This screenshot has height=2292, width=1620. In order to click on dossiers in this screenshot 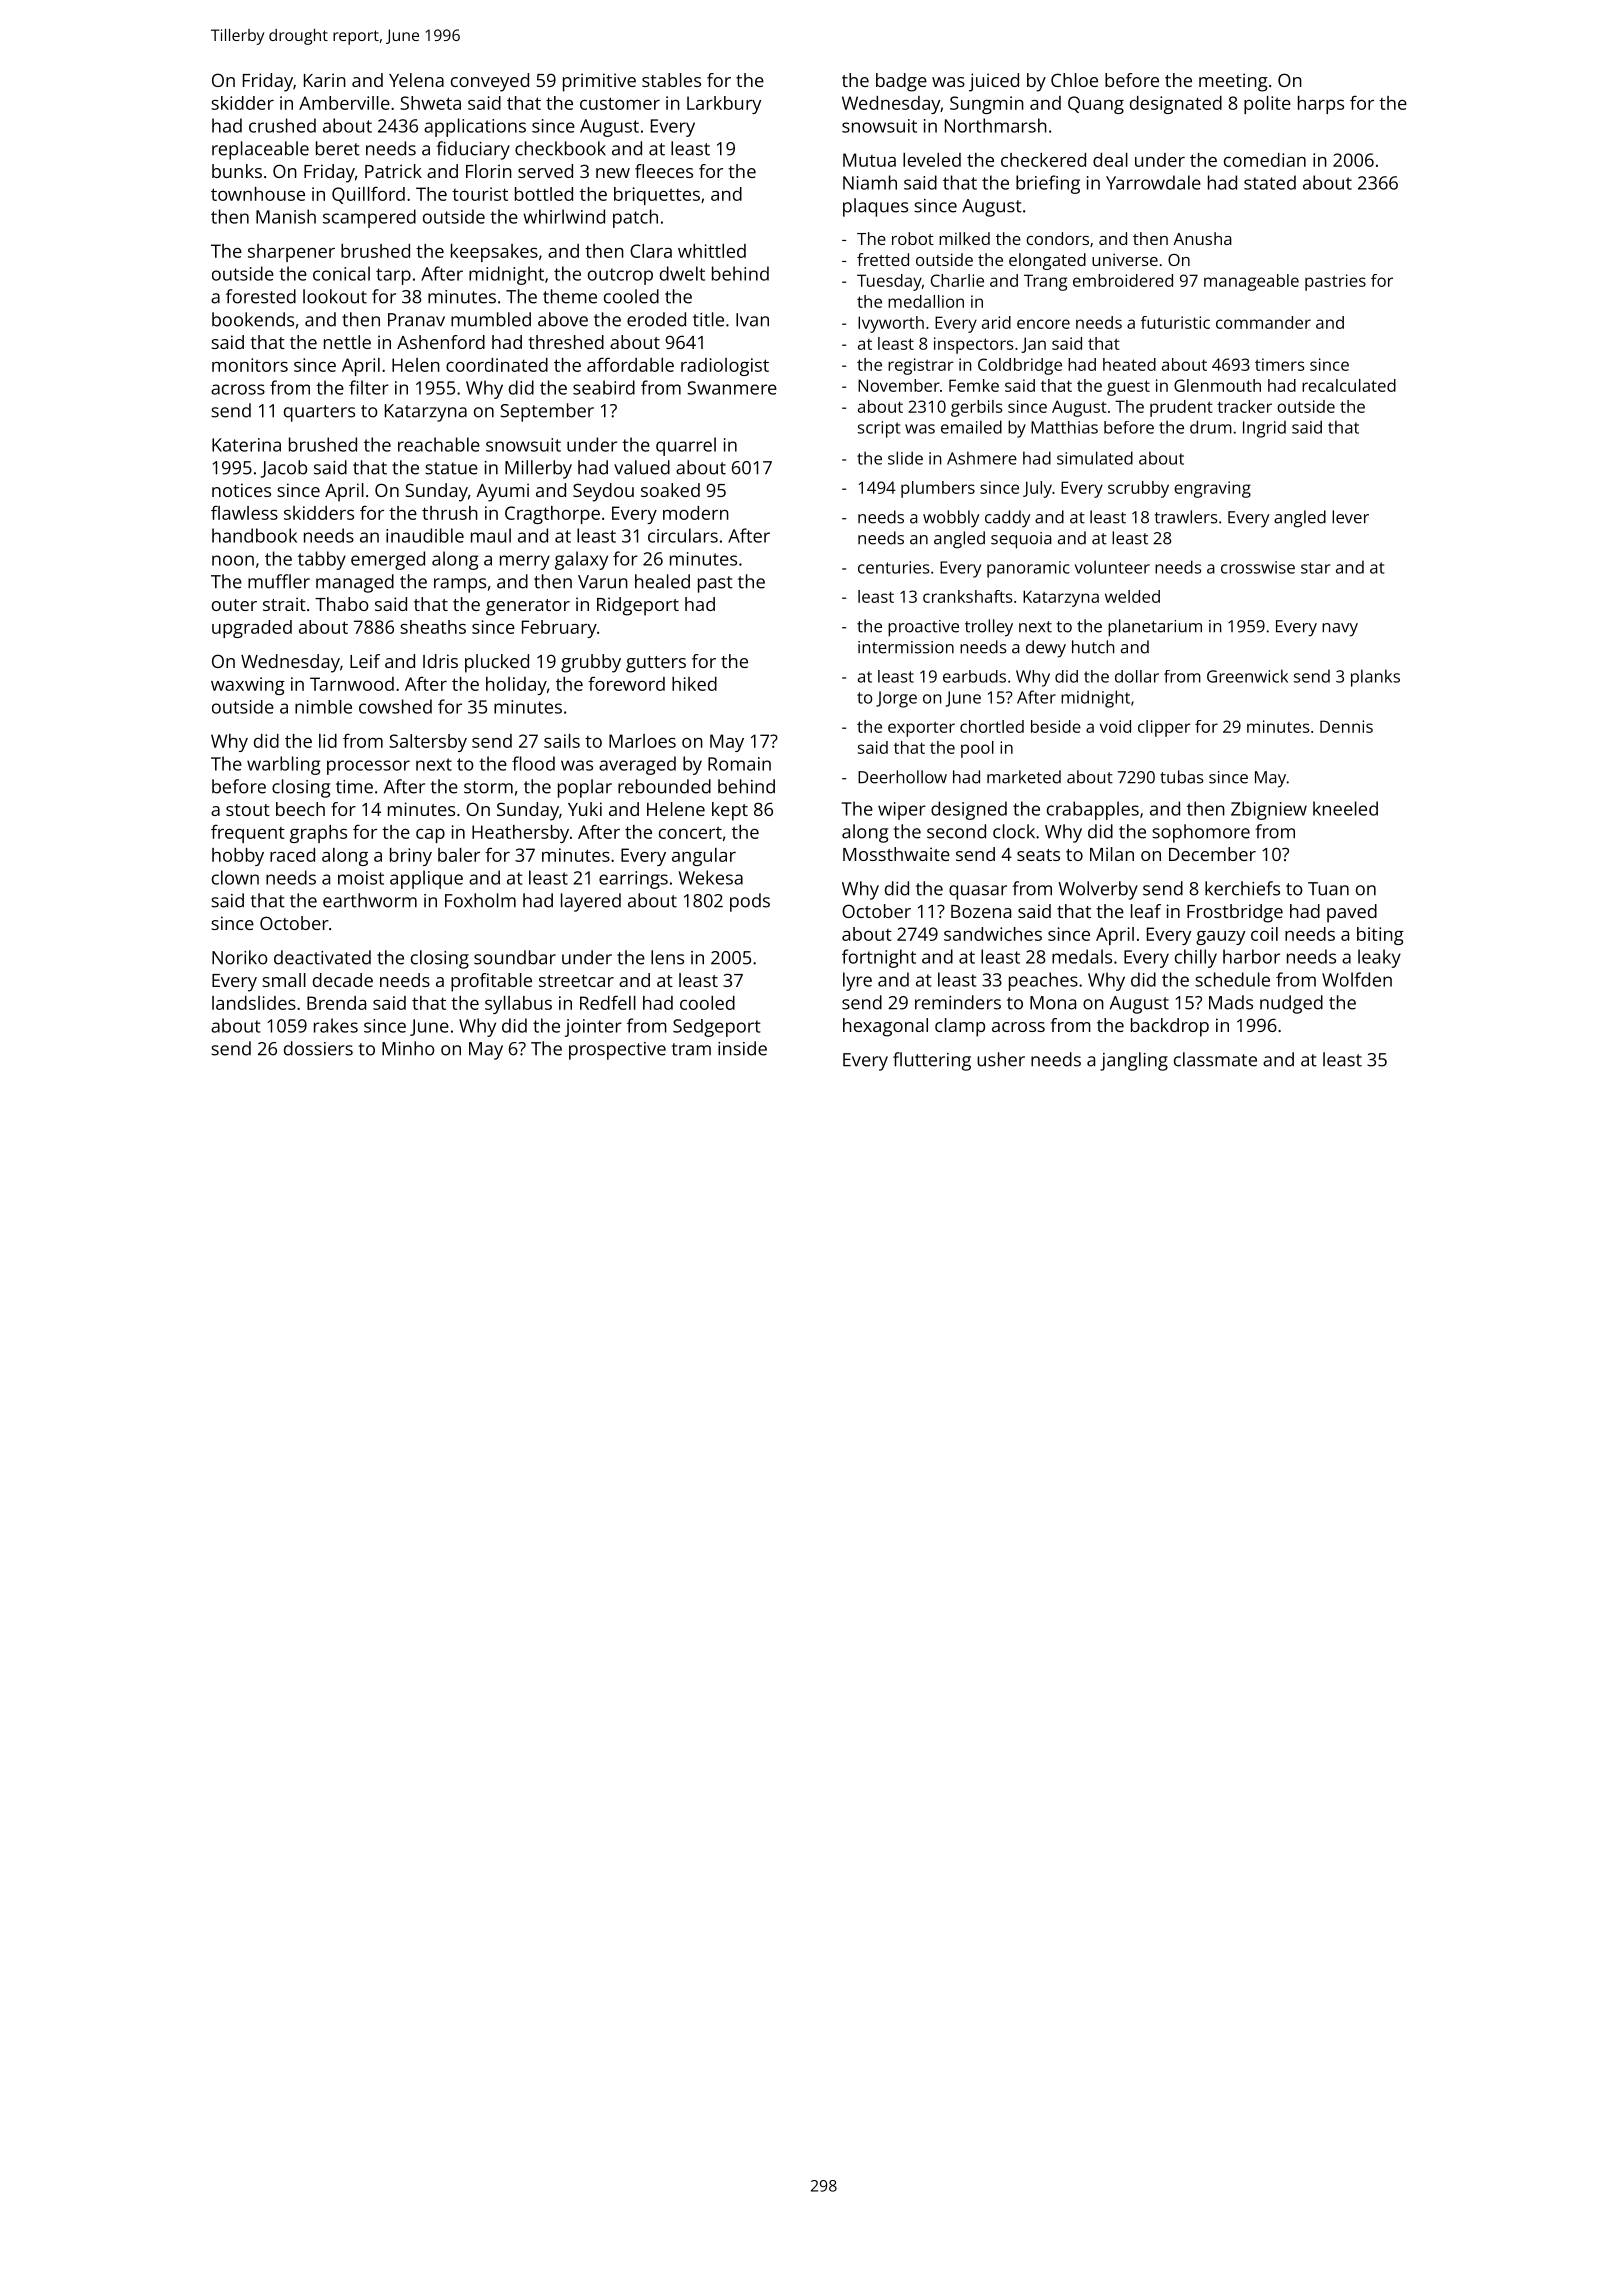, I will do `click(318, 1048)`.
